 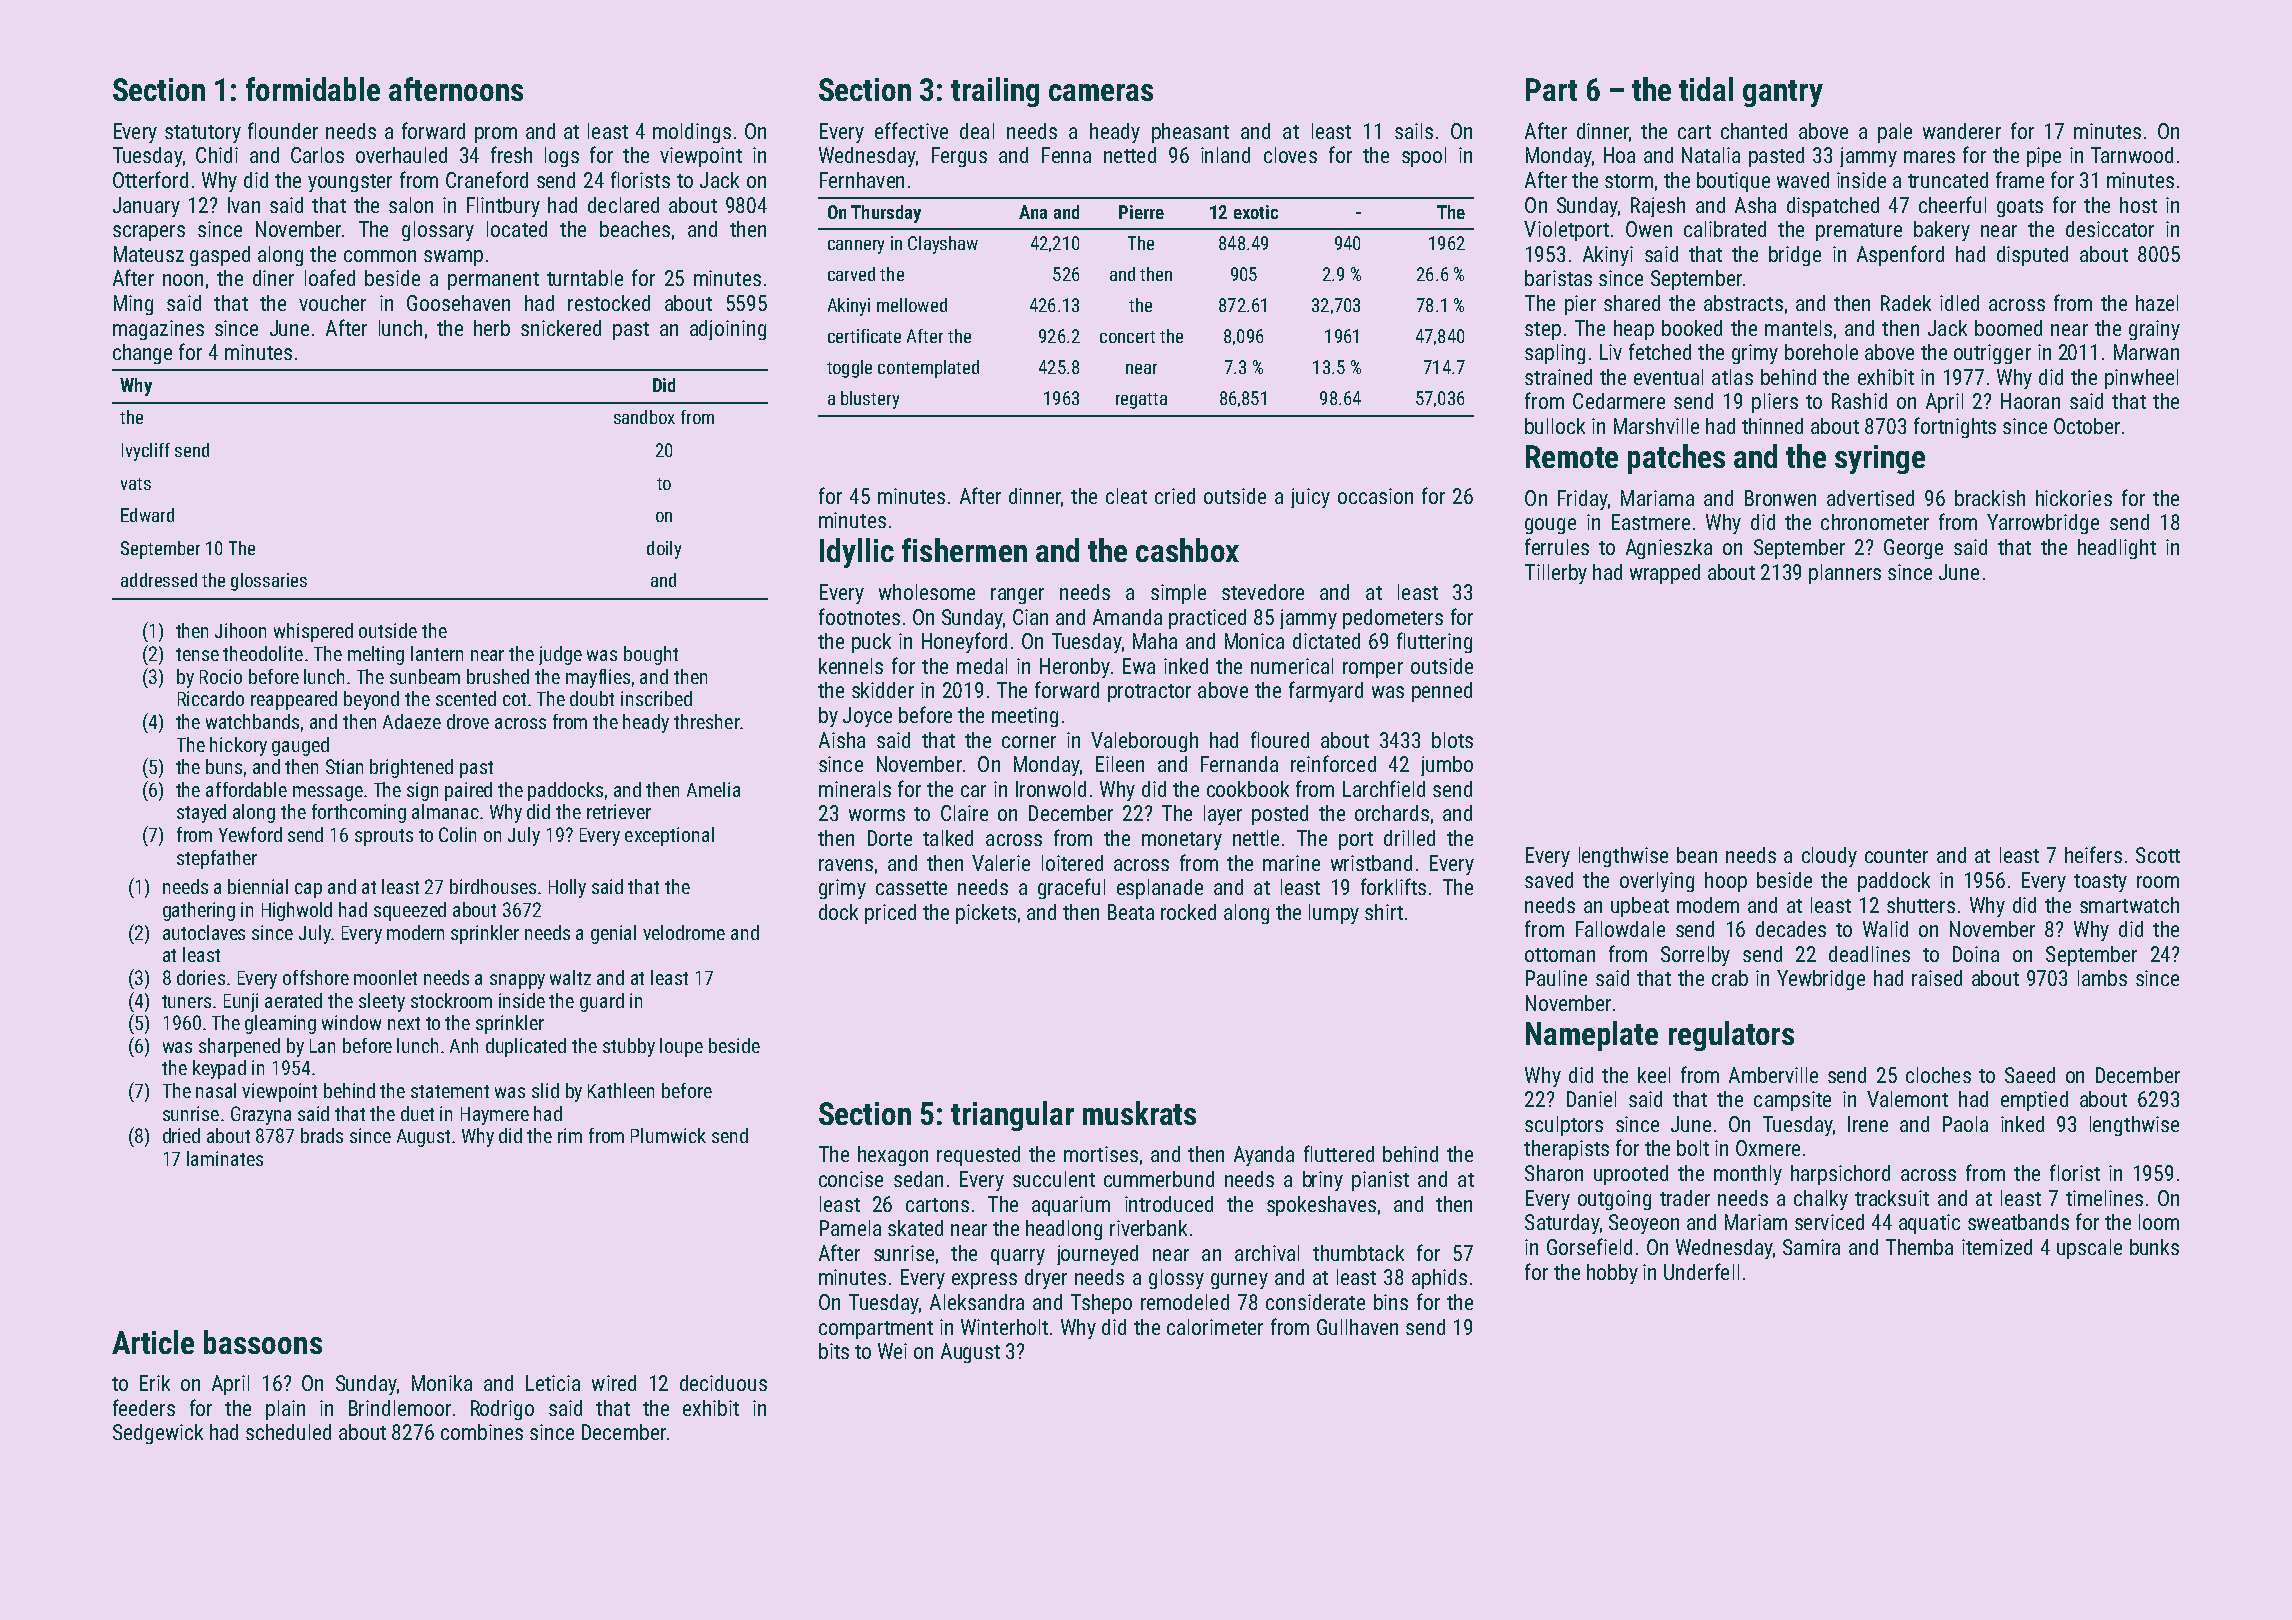 I want to click on Gullhaven, so click(x=1357, y=1327).
